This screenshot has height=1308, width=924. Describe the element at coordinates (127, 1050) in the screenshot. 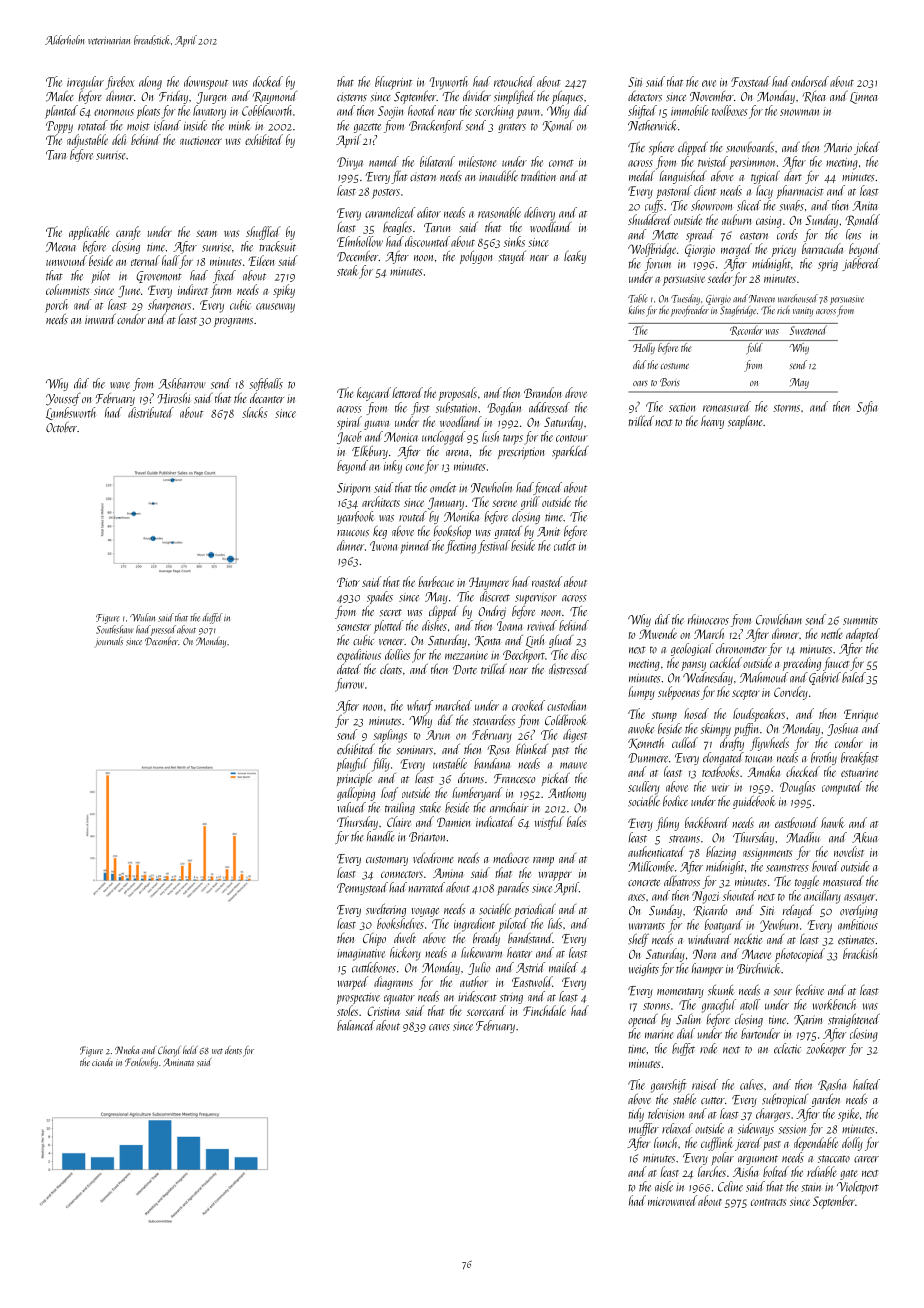

I see `Nneka` at that location.
